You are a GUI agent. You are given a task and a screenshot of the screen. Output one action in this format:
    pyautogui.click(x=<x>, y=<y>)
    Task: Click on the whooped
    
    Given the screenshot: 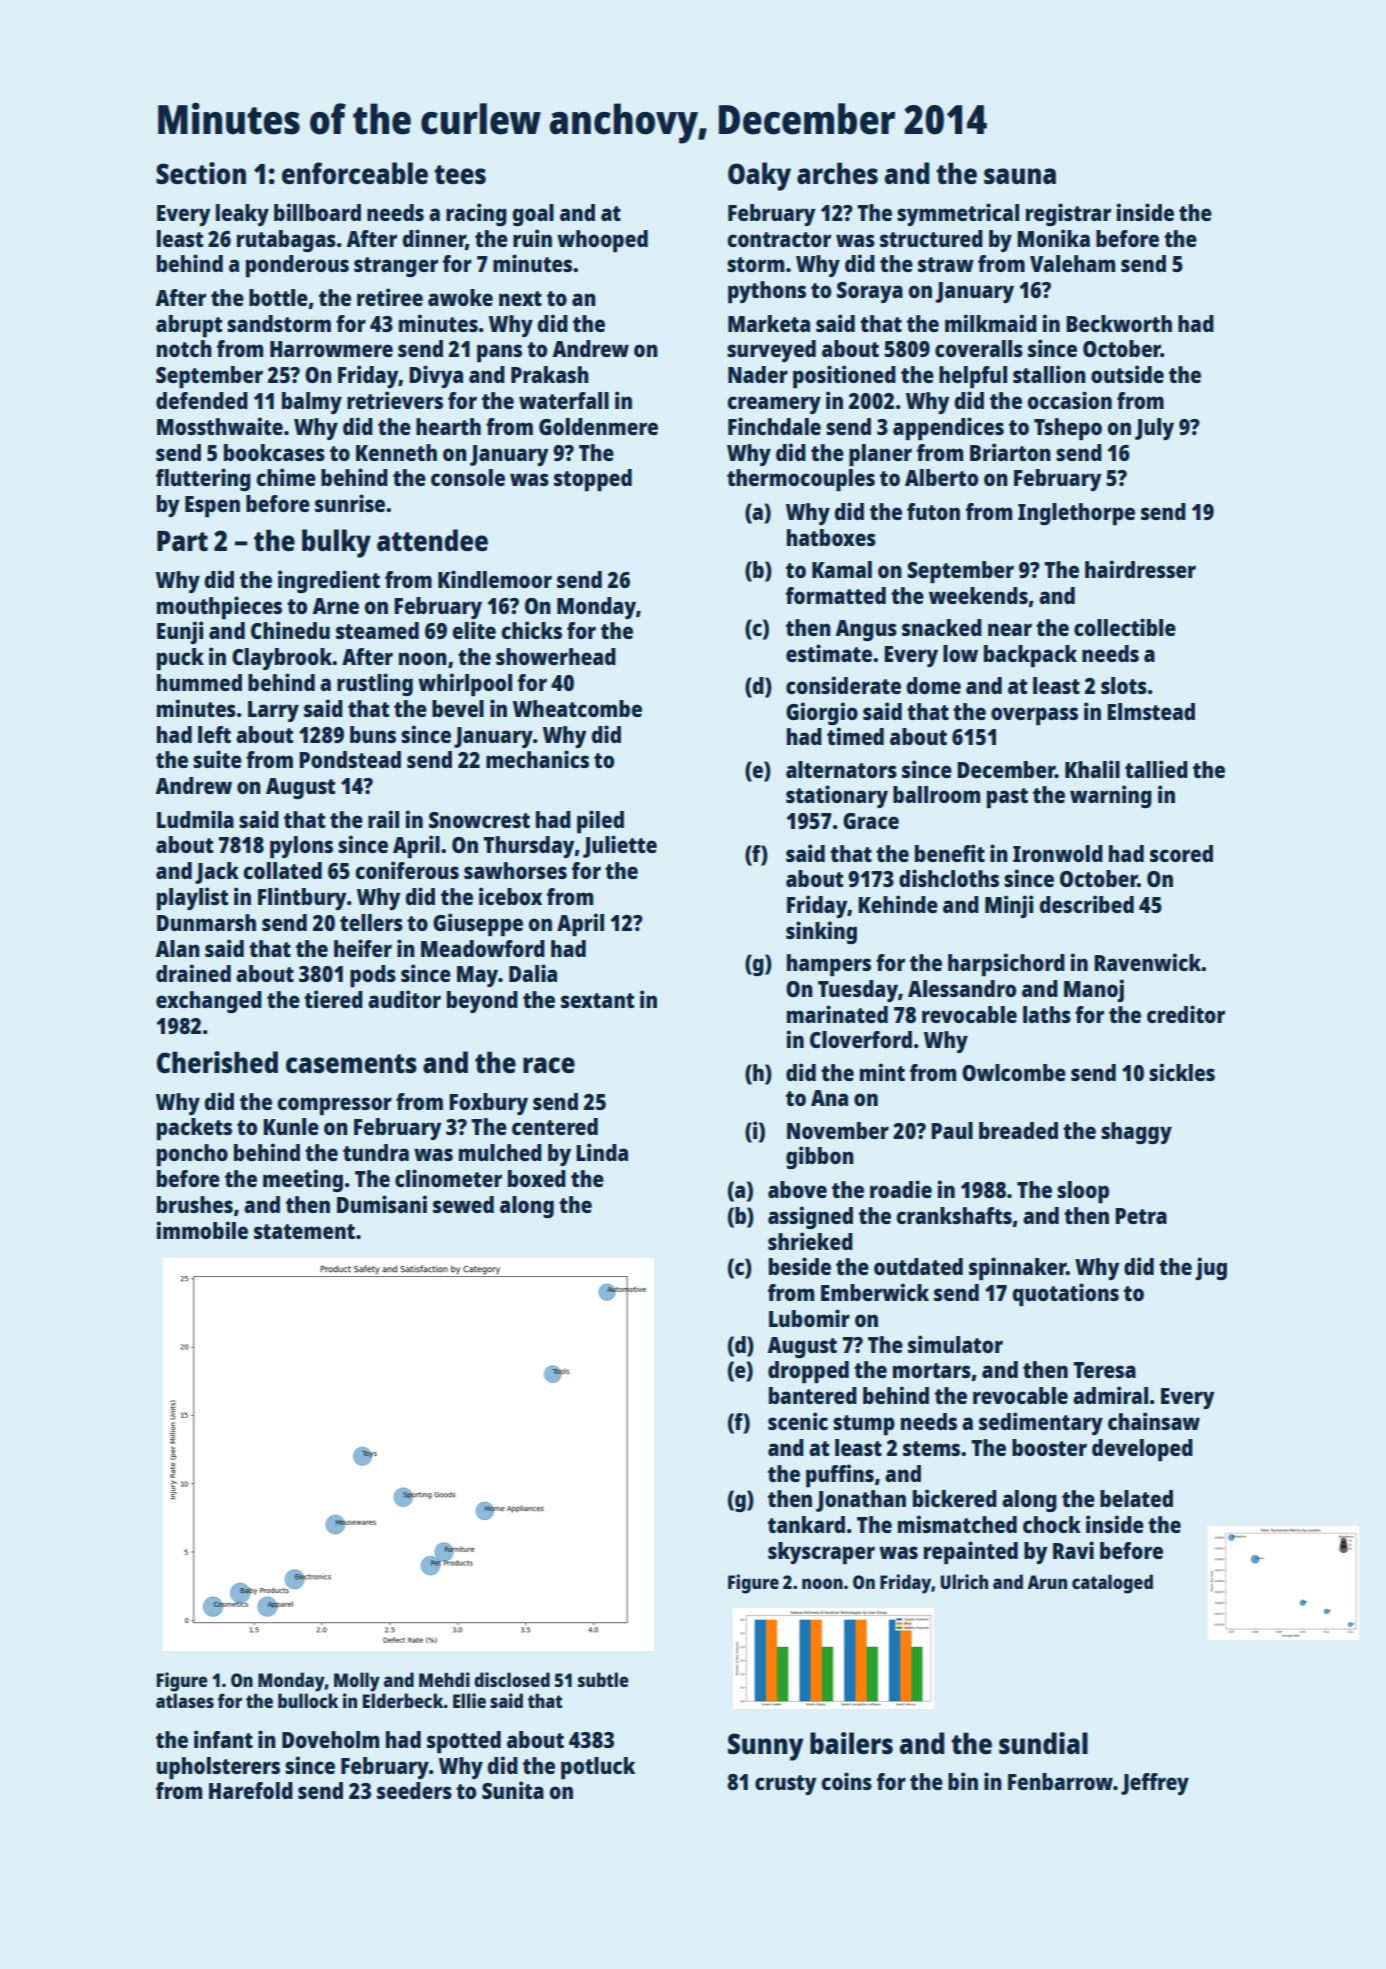 What is the action you would take?
    pyautogui.click(x=602, y=241)
